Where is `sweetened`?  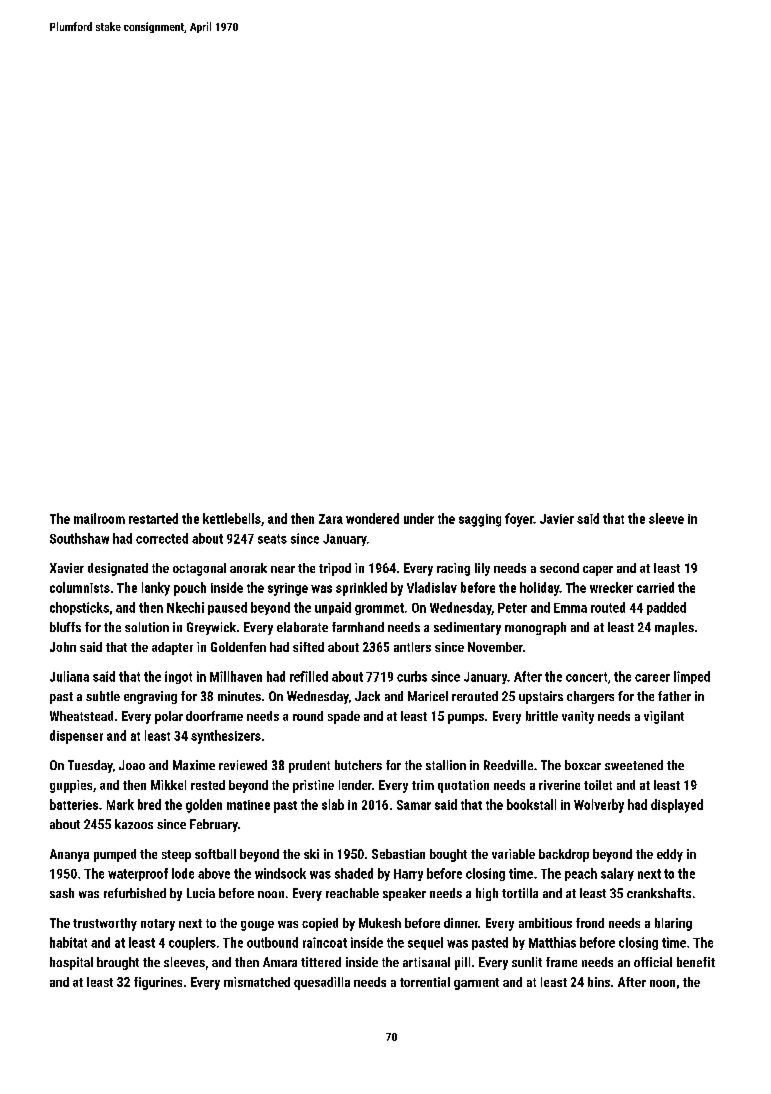 sweetened is located at coordinates (634, 765).
